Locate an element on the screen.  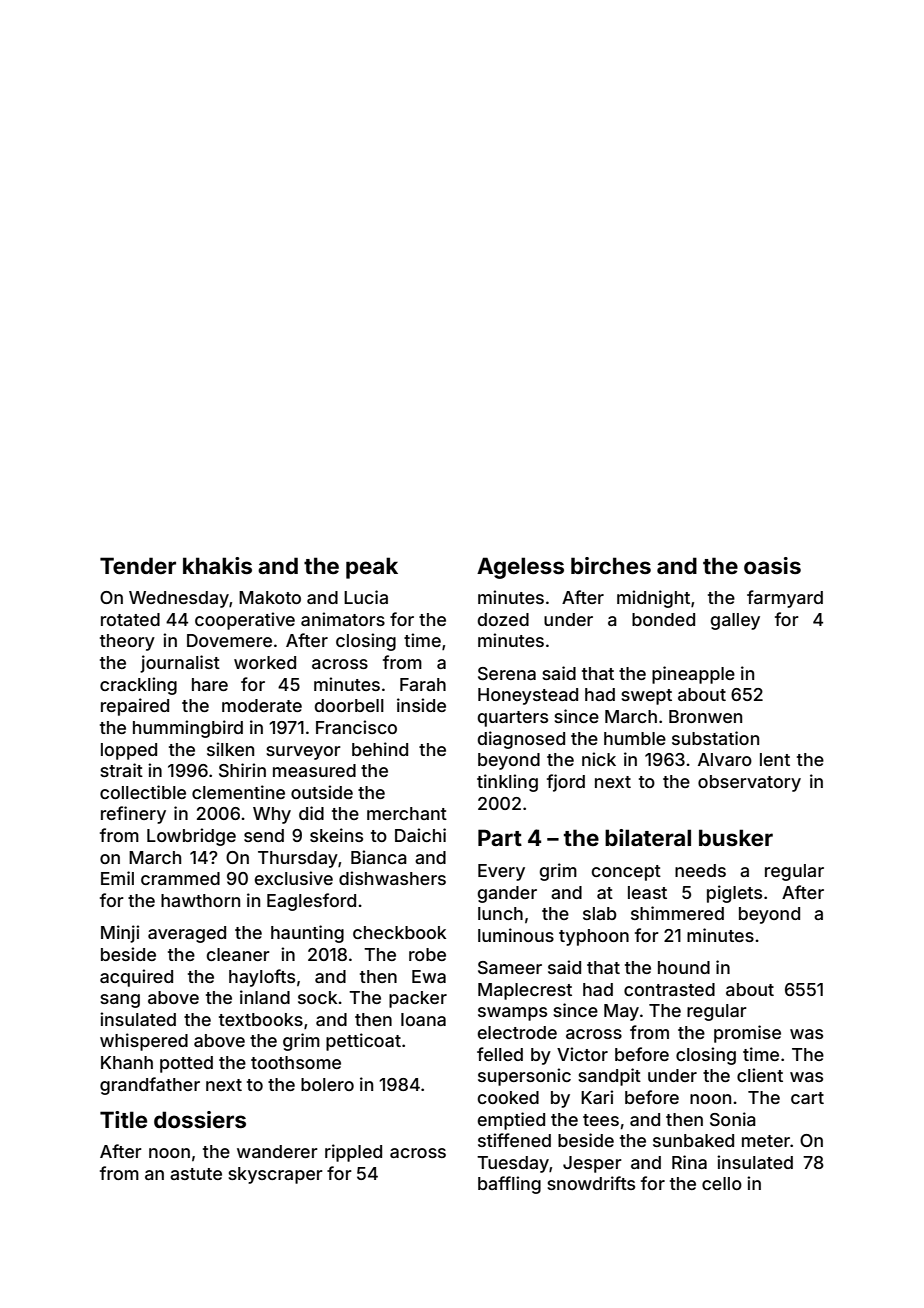
haylofts is located at coordinates (262, 978).
